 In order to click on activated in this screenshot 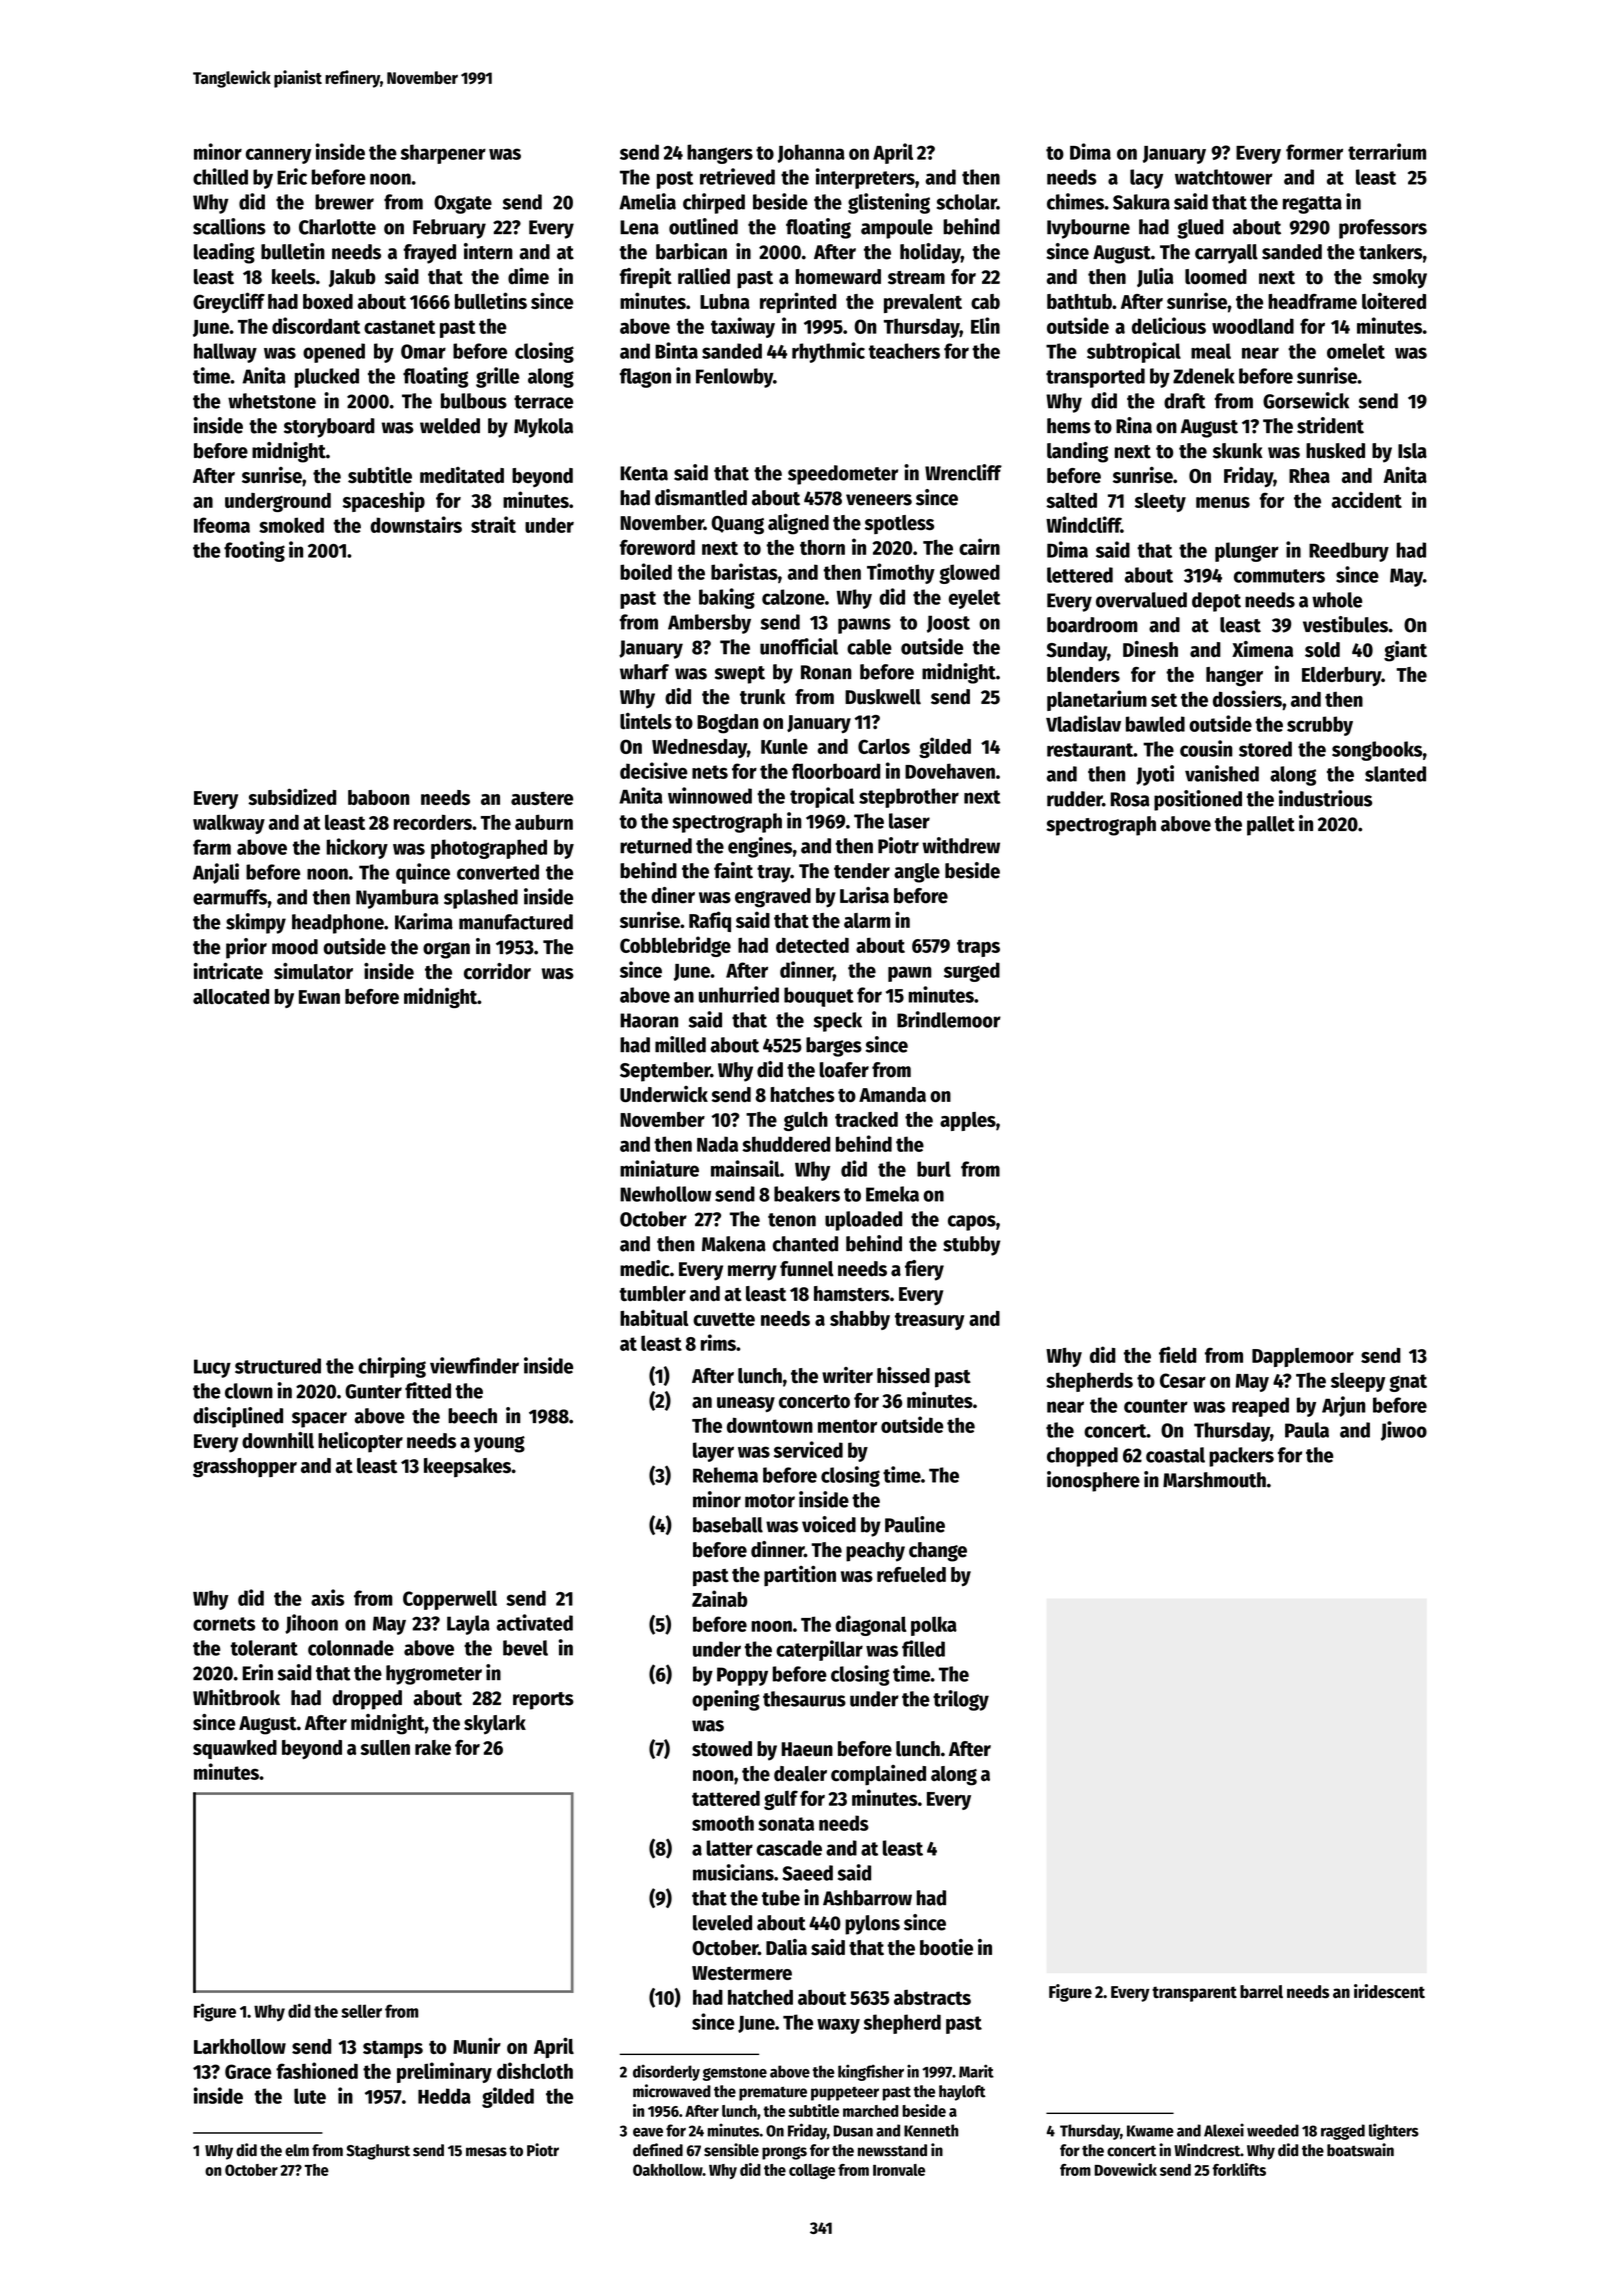, I will do `click(534, 1622)`.
